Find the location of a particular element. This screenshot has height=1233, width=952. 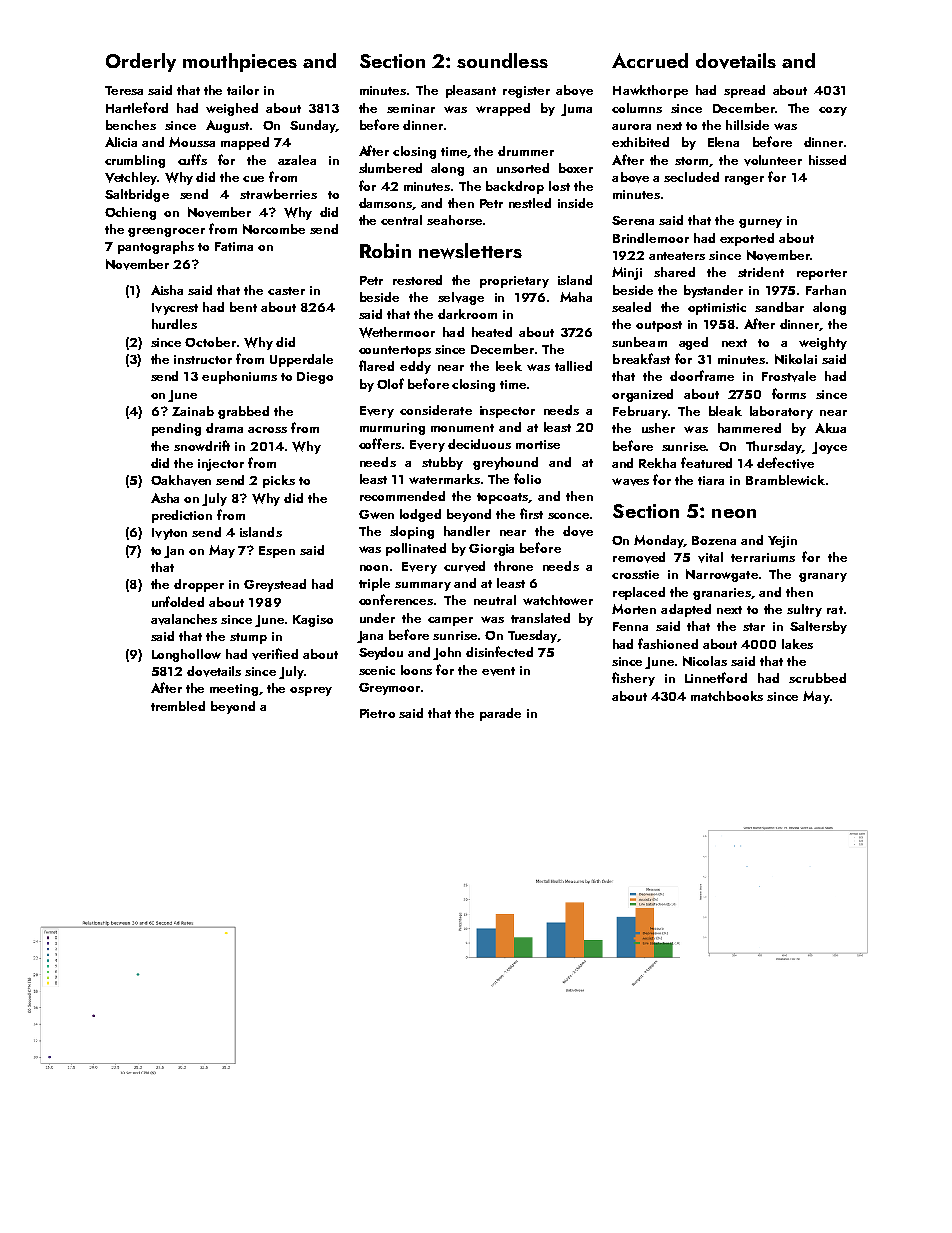

laboratory is located at coordinates (781, 412).
